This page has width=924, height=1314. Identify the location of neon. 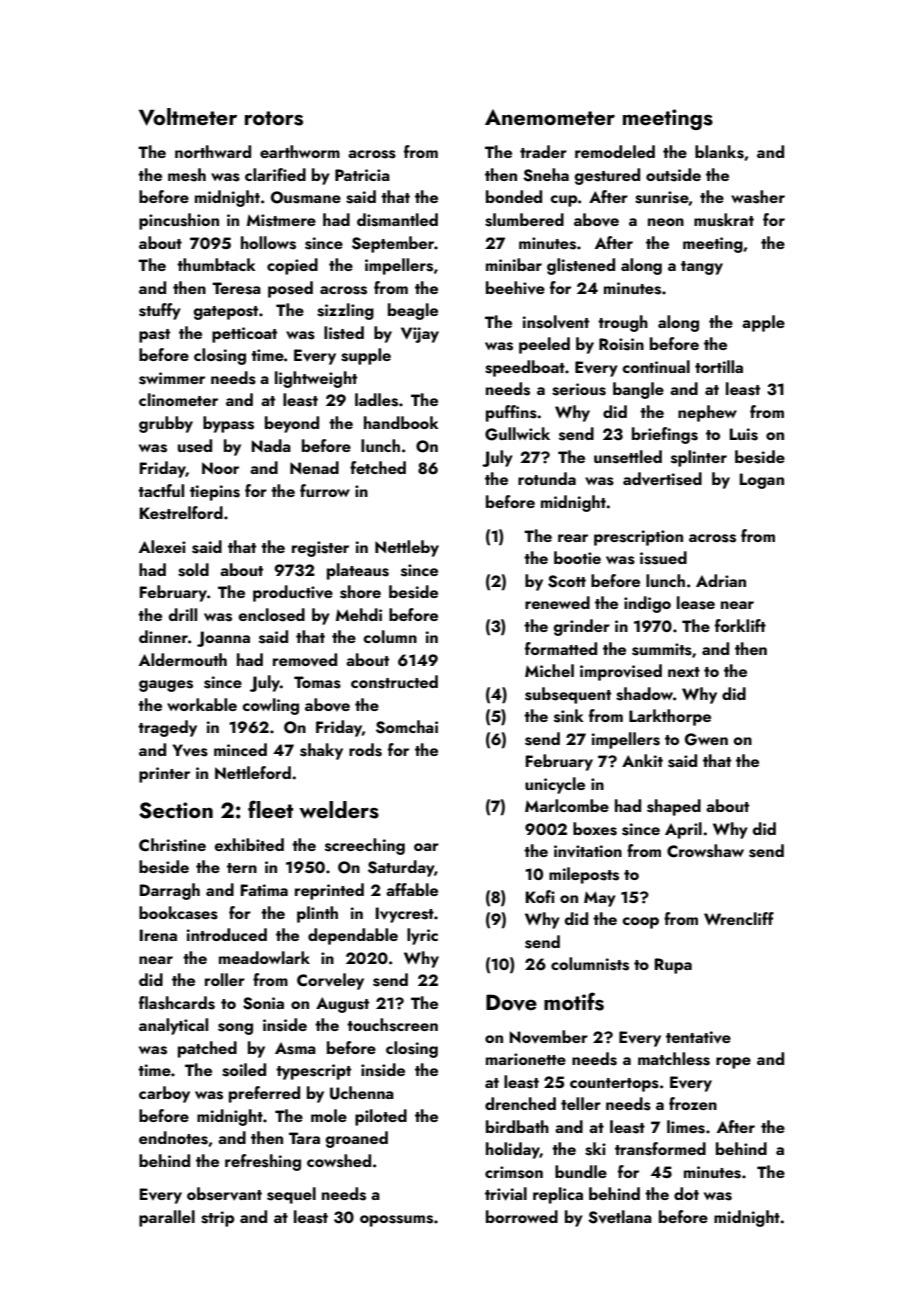
(666, 222).
